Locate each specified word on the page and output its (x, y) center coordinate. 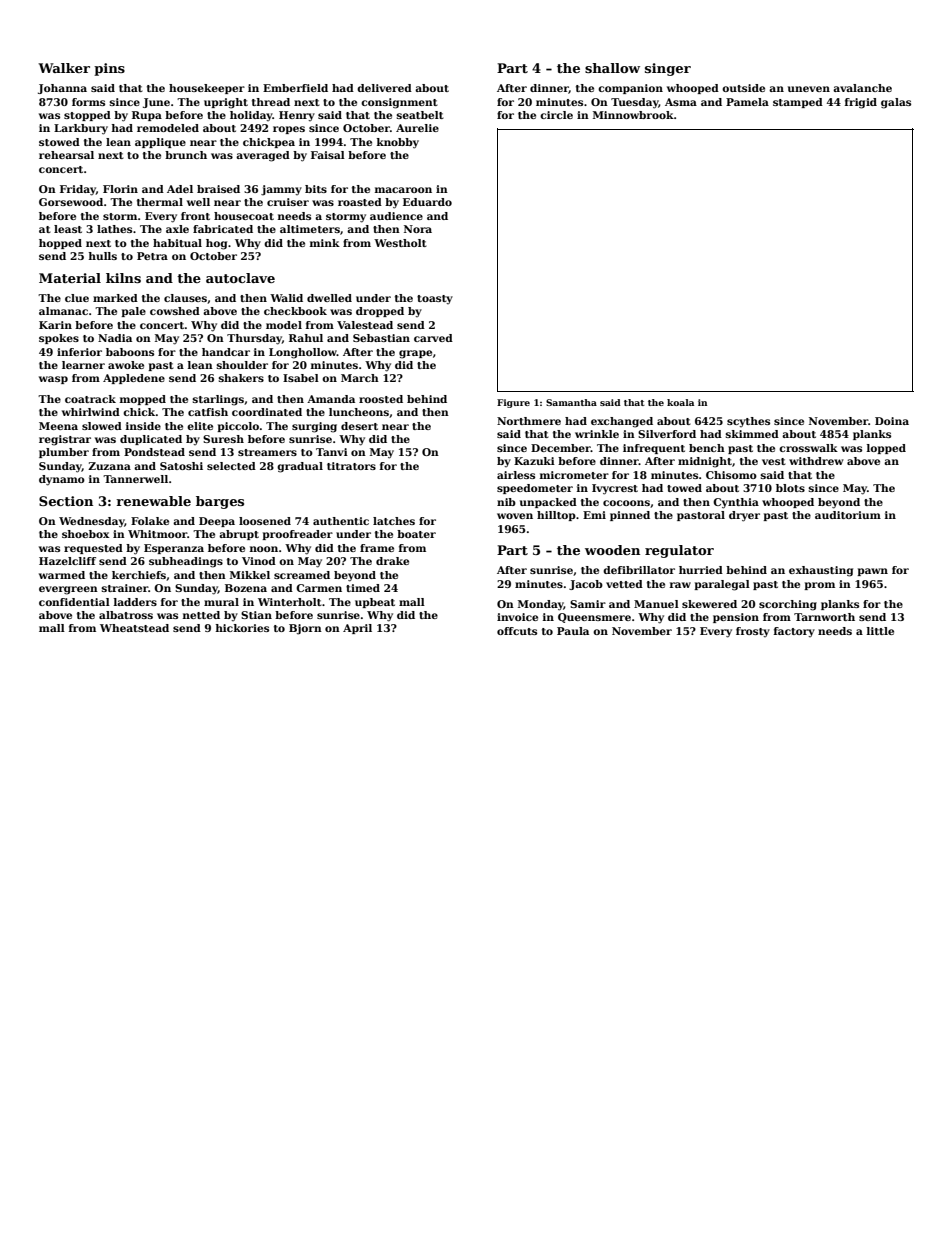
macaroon (403, 190)
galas (896, 103)
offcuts (517, 631)
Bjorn (305, 629)
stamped (798, 103)
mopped (143, 400)
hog (216, 244)
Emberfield (295, 88)
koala (680, 402)
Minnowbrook (633, 115)
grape (415, 354)
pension (736, 618)
